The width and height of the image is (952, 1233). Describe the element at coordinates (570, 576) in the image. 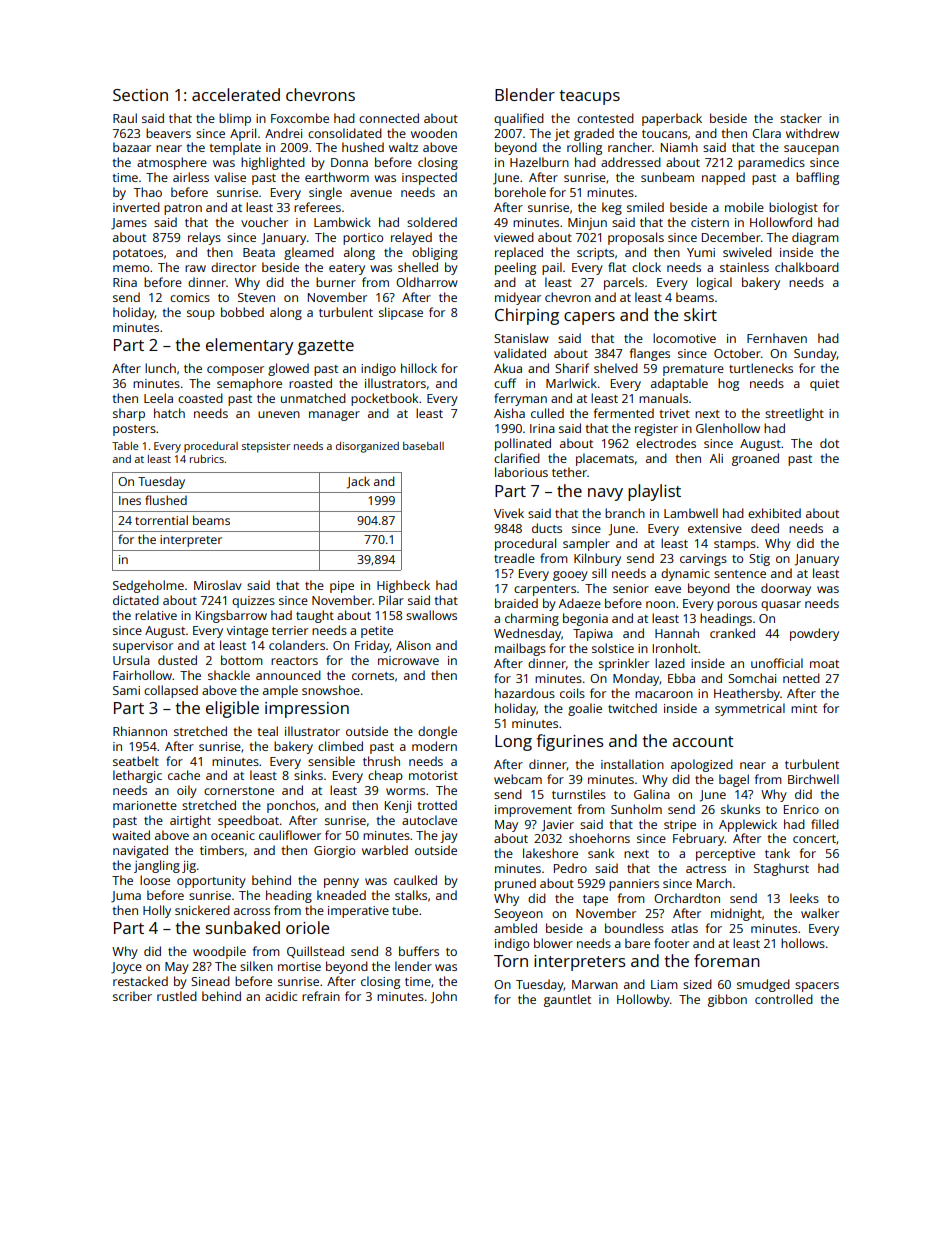

I see `gooey` at that location.
